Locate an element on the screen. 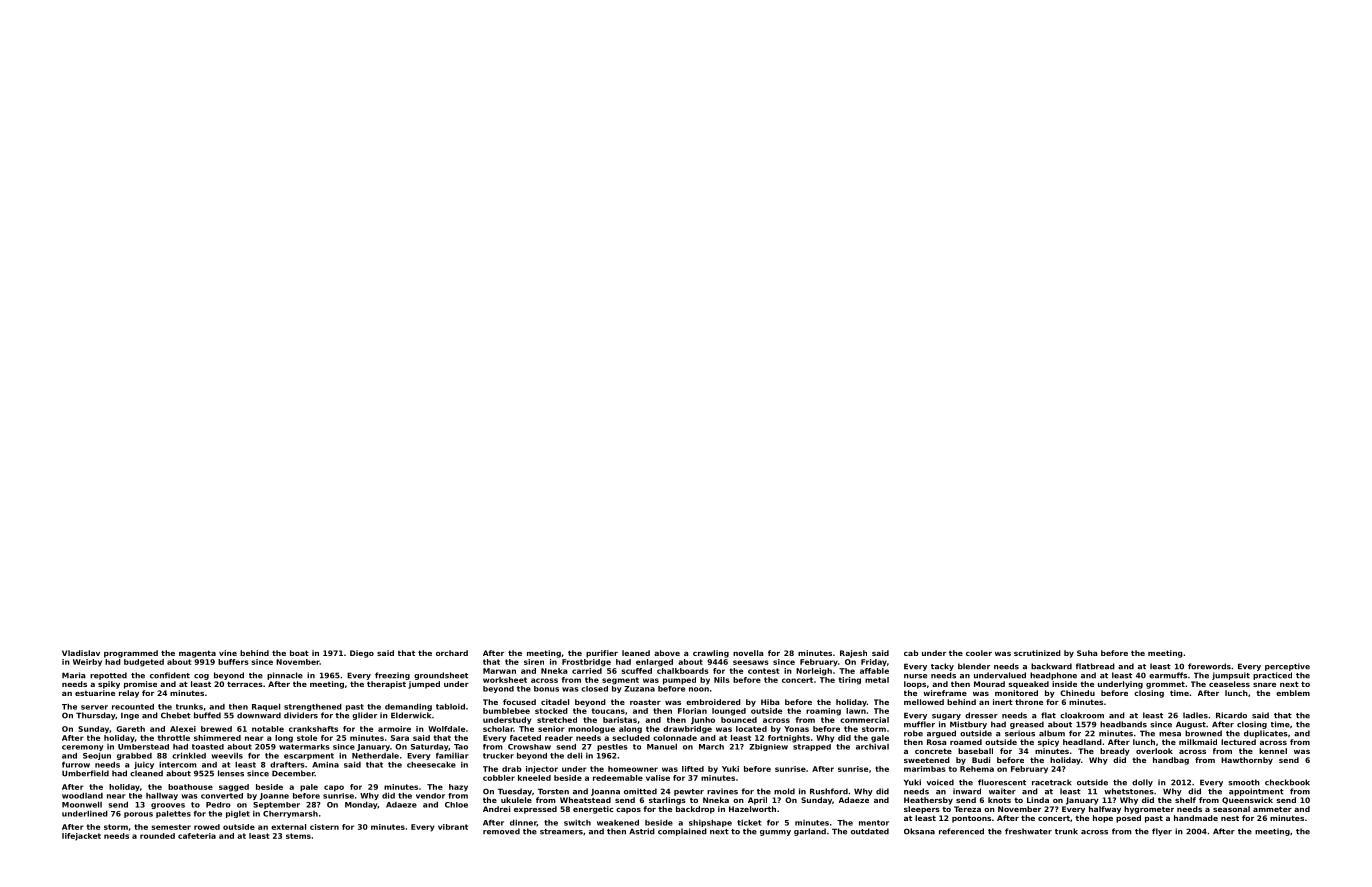 The width and height of the screenshot is (1372, 887). freezing is located at coordinates (392, 676).
